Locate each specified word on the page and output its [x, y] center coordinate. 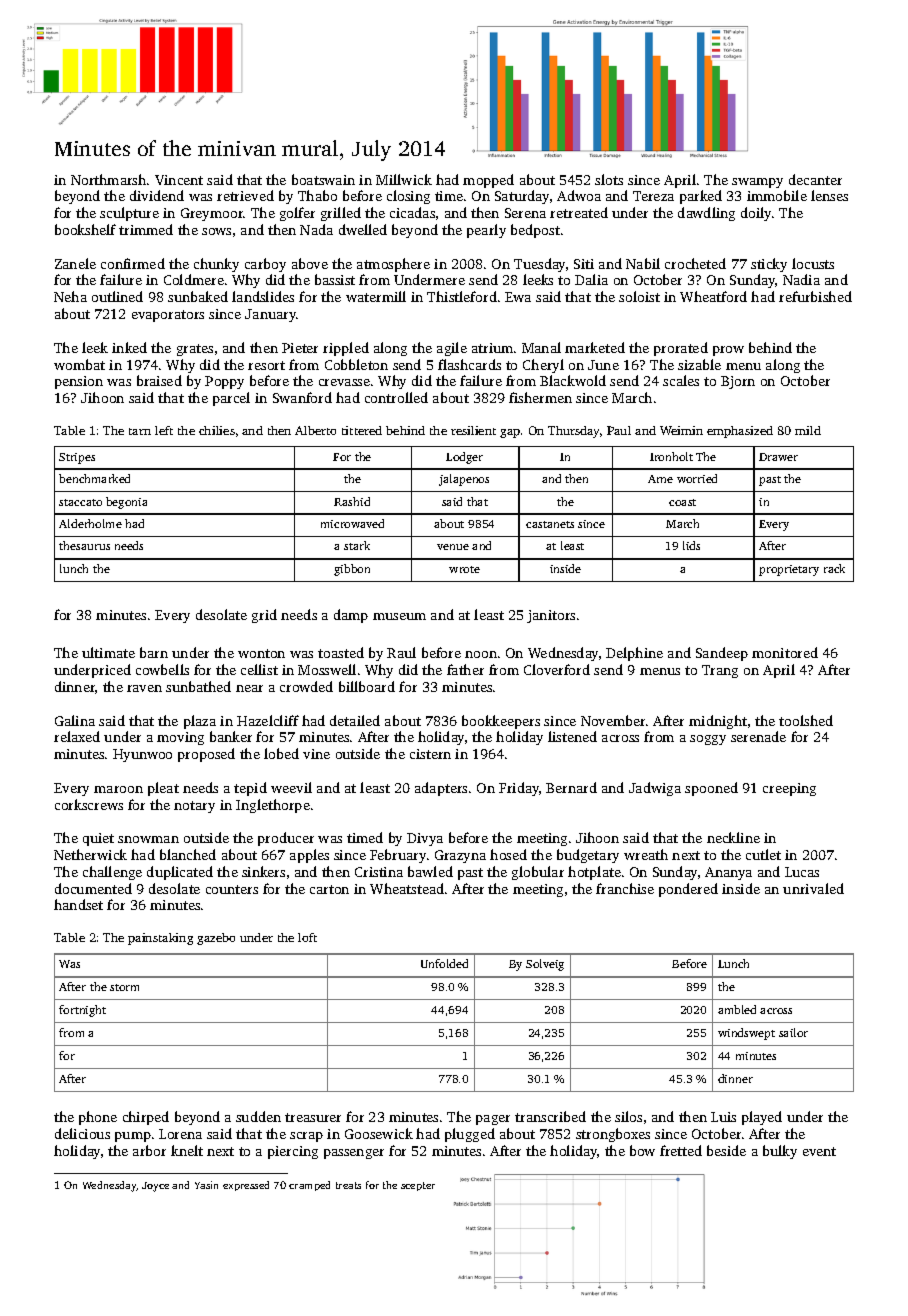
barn [154, 652]
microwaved [352, 523]
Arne [660, 479]
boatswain [323, 179]
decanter [815, 179]
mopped [488, 181]
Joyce [155, 1187]
